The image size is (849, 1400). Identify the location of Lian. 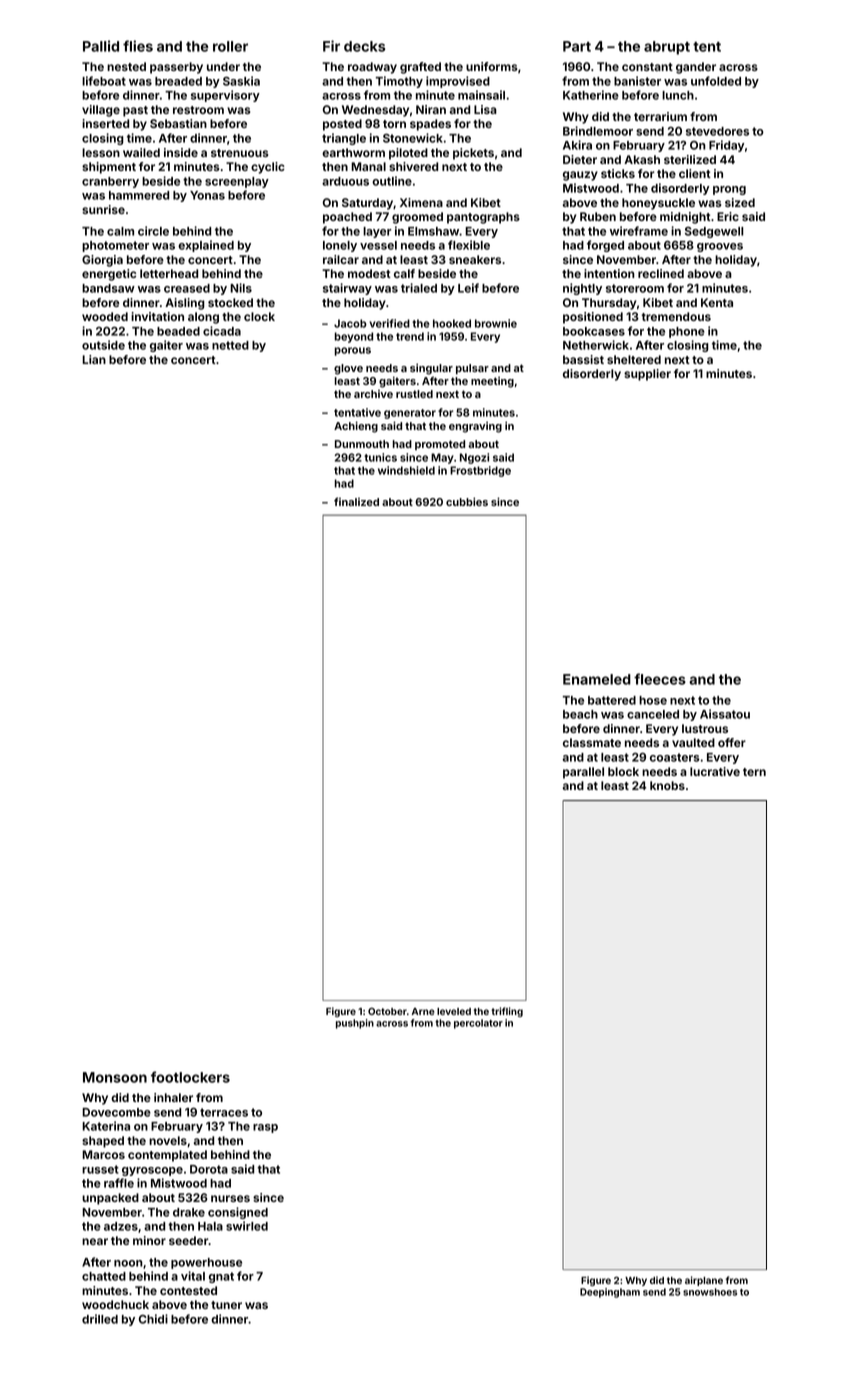
(94, 359).
